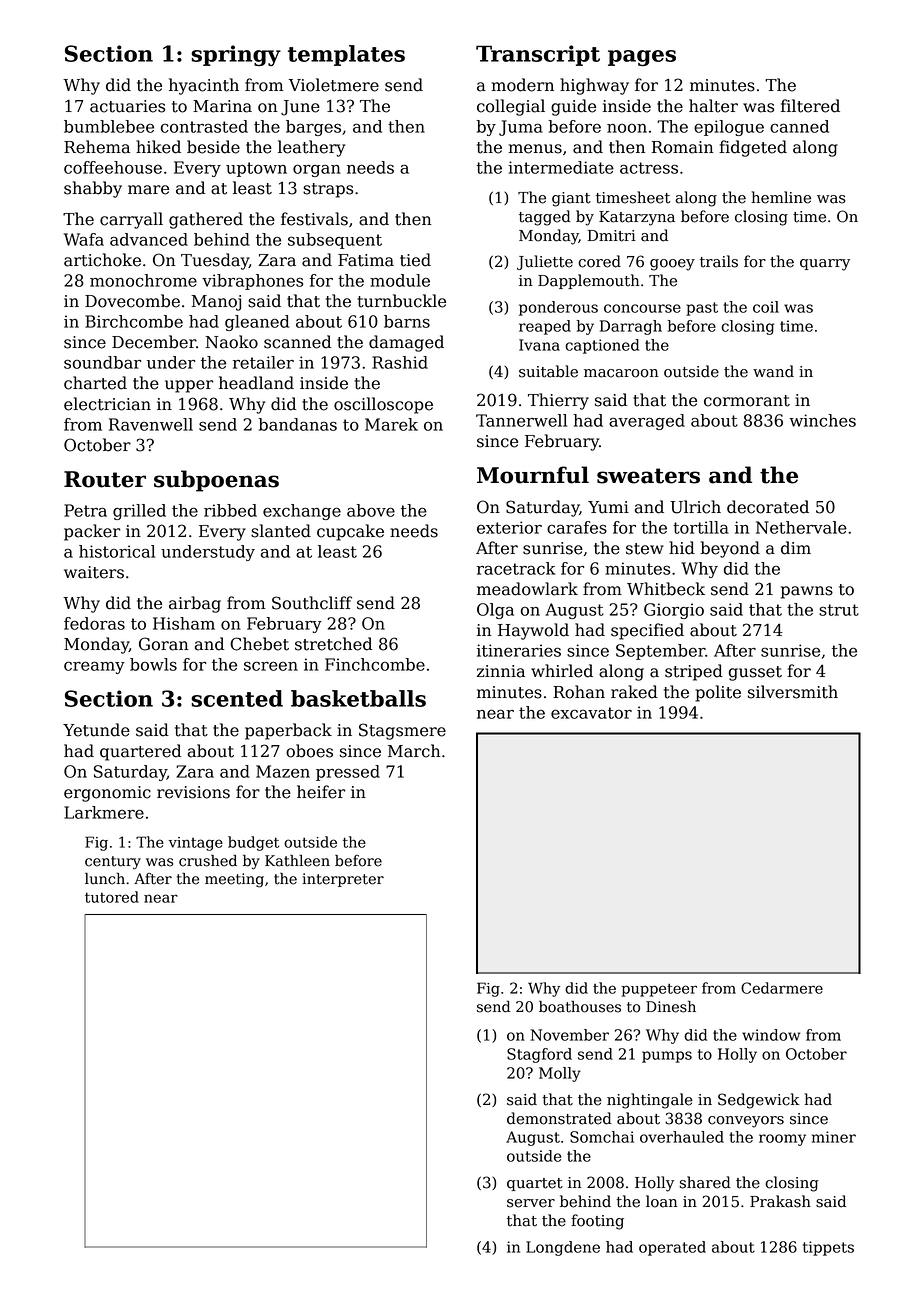  Describe the element at coordinates (807, 592) in the screenshot. I see `pawns` at that location.
